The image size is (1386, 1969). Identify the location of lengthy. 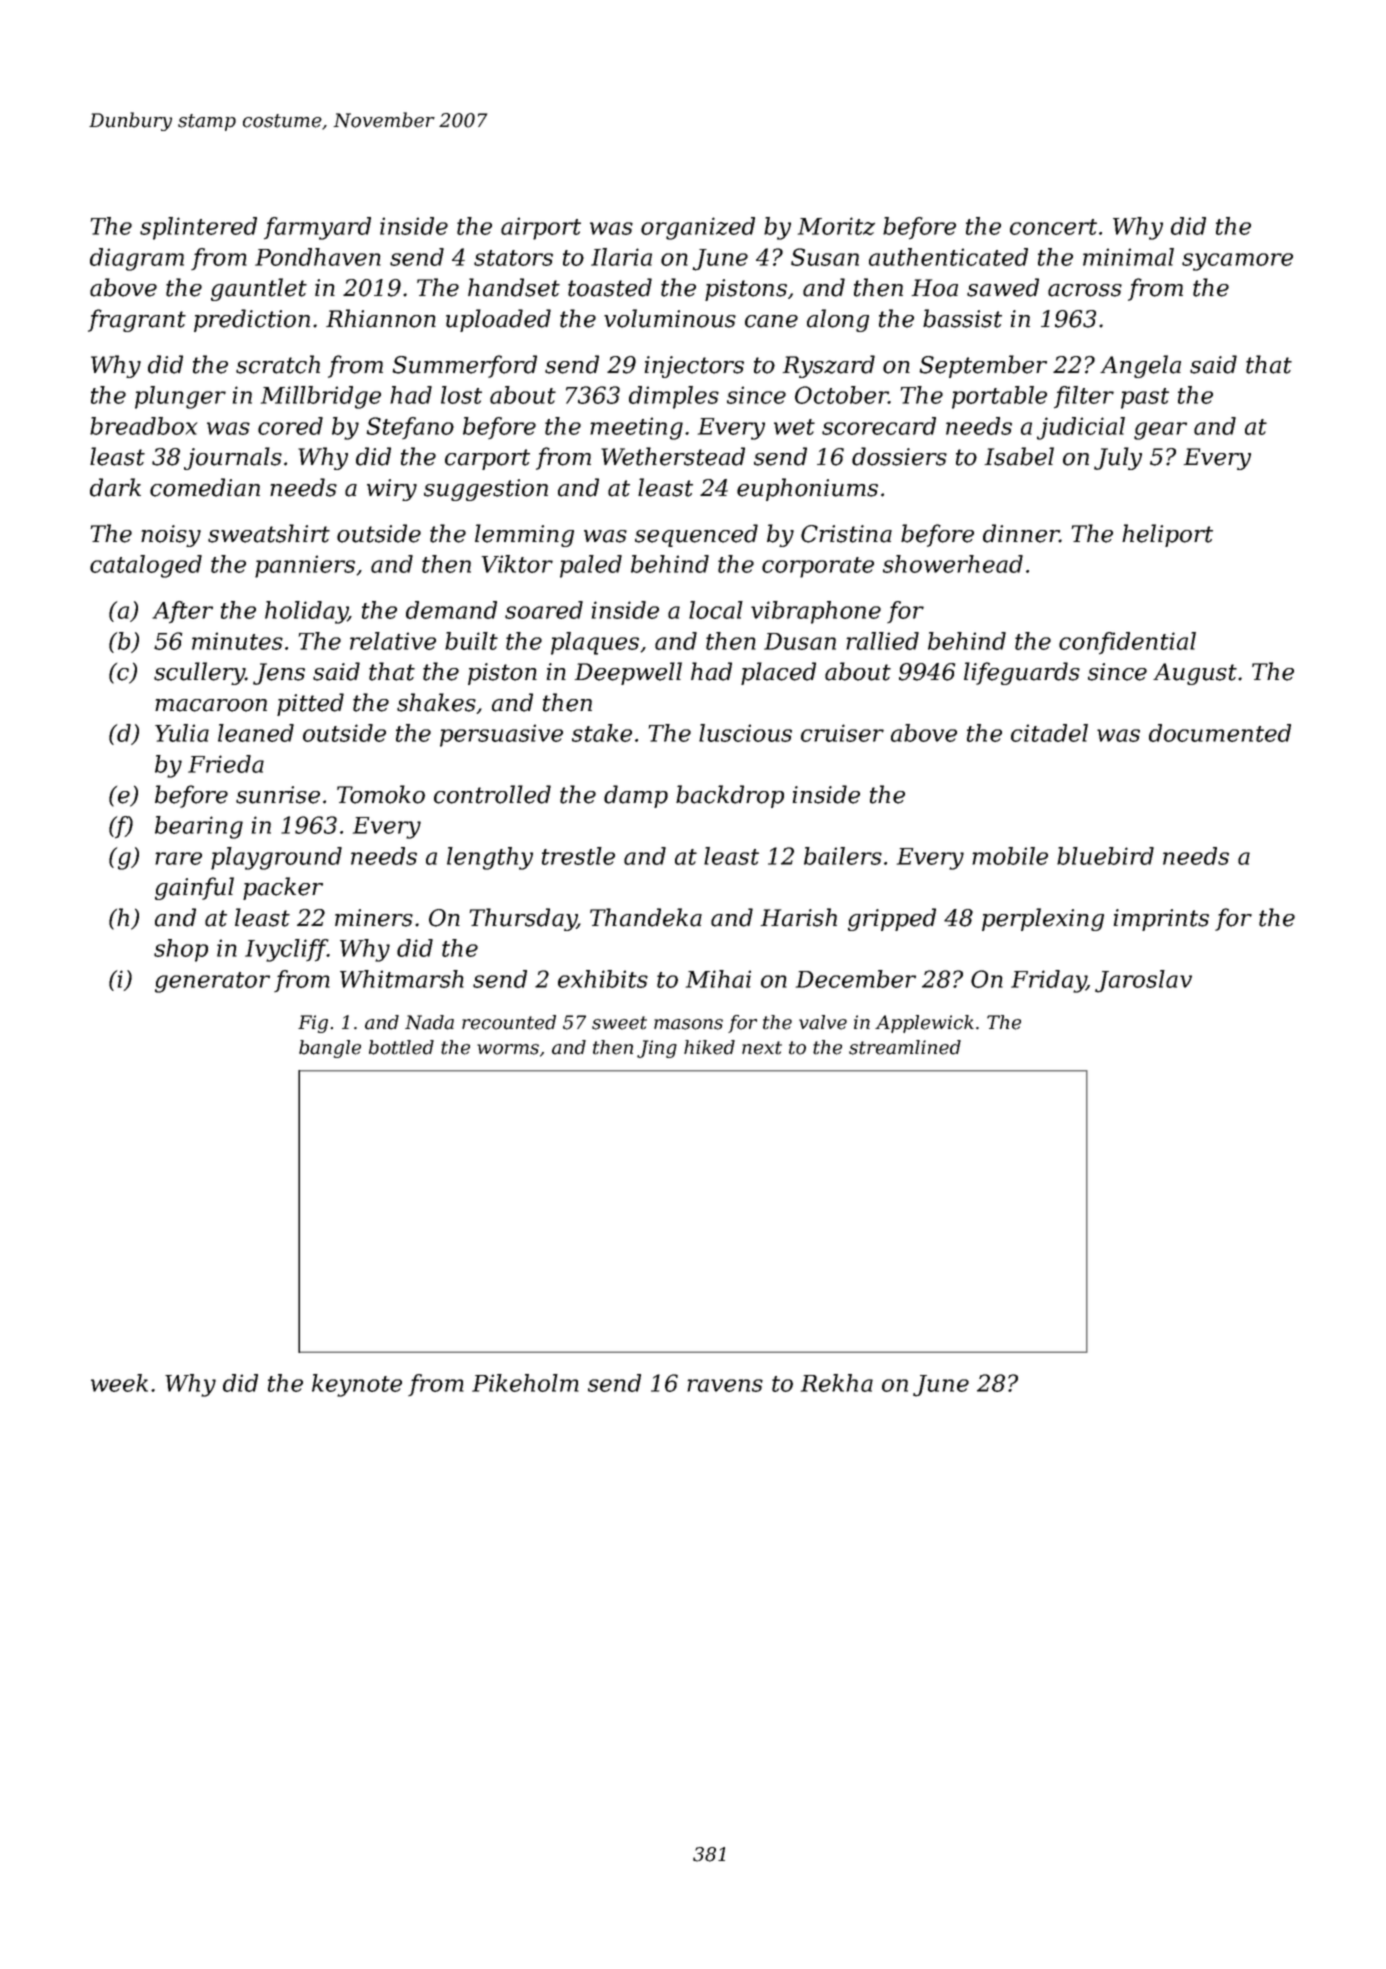
(490, 858).
